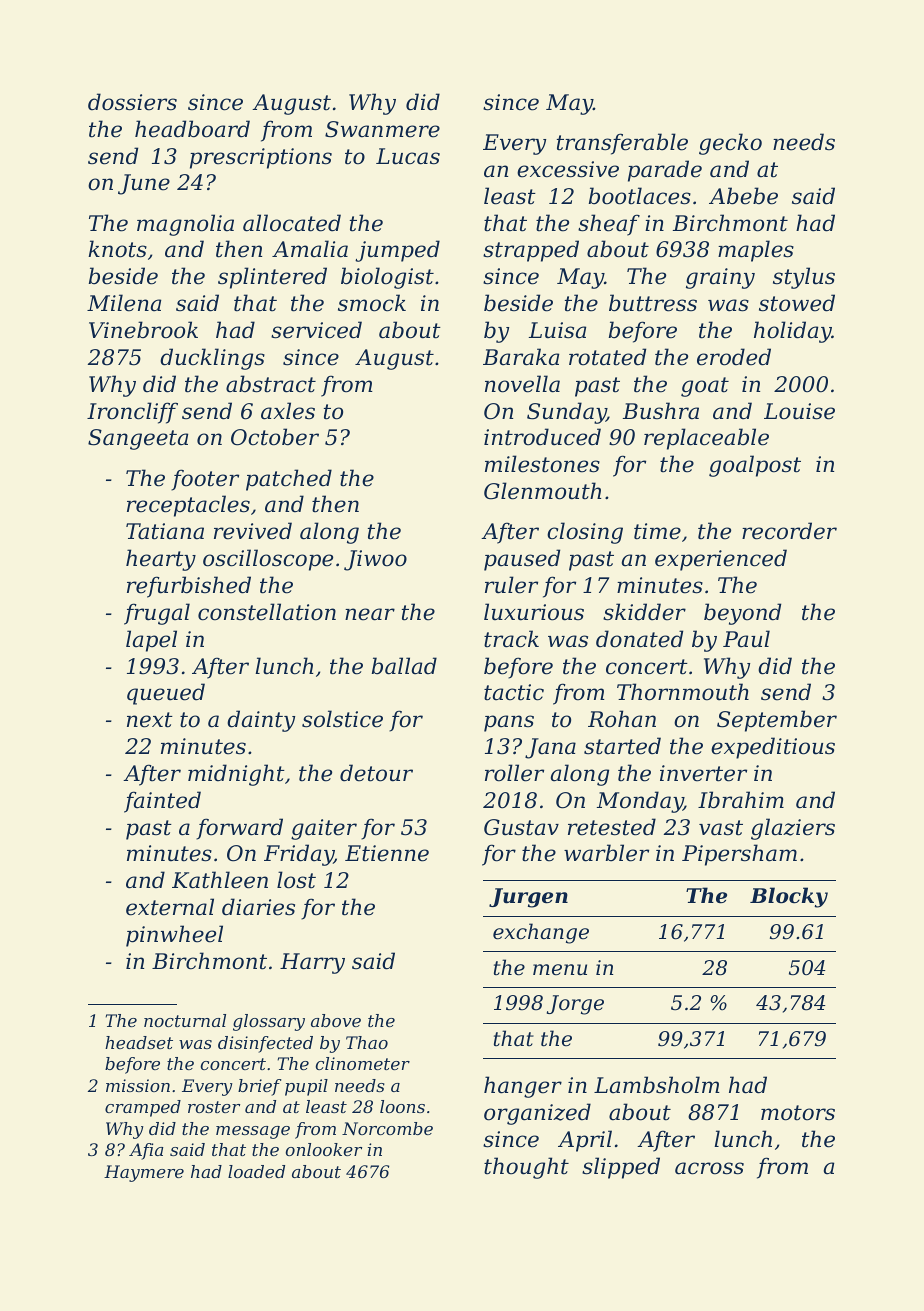  I want to click on paused, so click(522, 560).
